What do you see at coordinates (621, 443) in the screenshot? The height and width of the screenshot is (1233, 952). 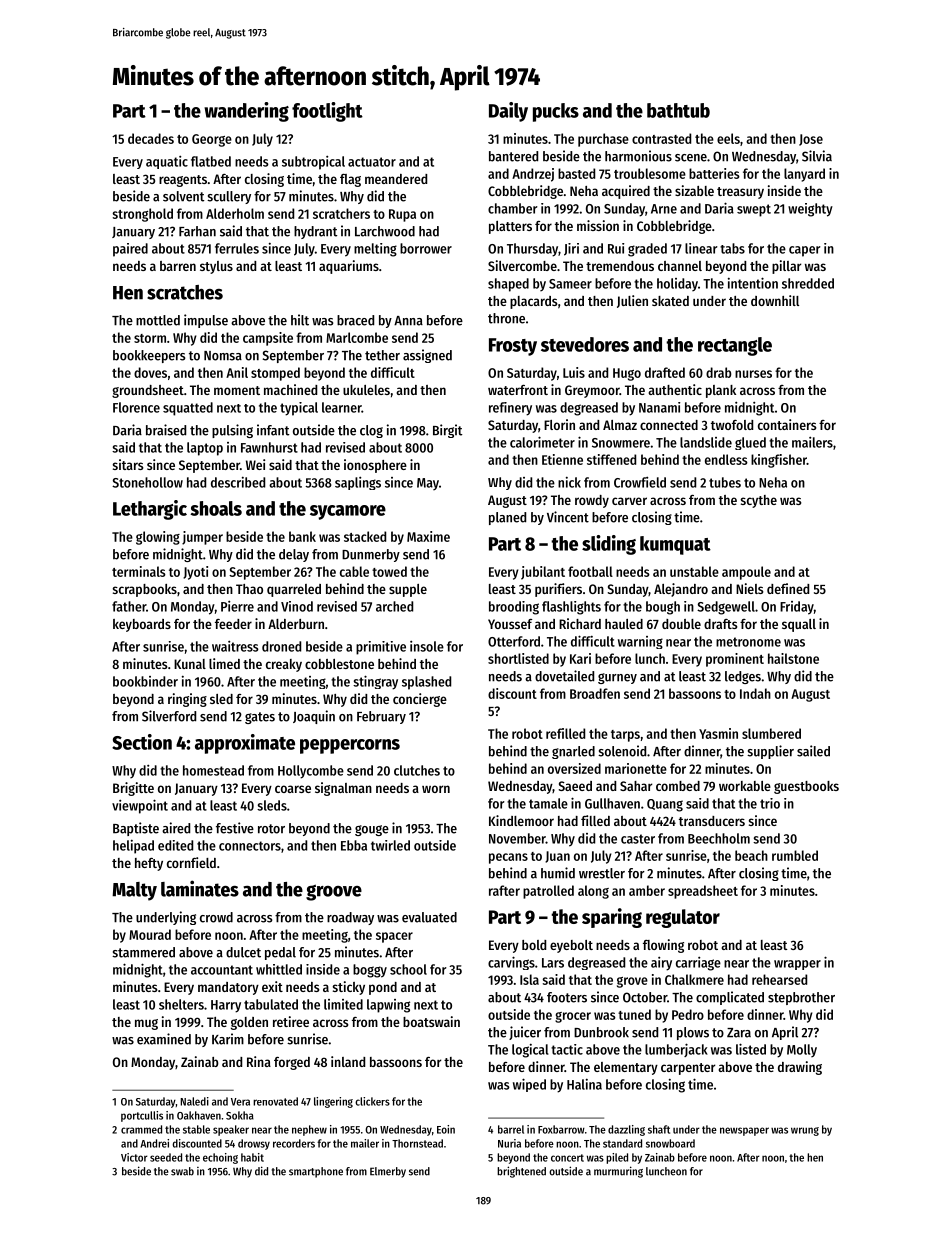 I see `Snowmere` at bounding box center [621, 443].
